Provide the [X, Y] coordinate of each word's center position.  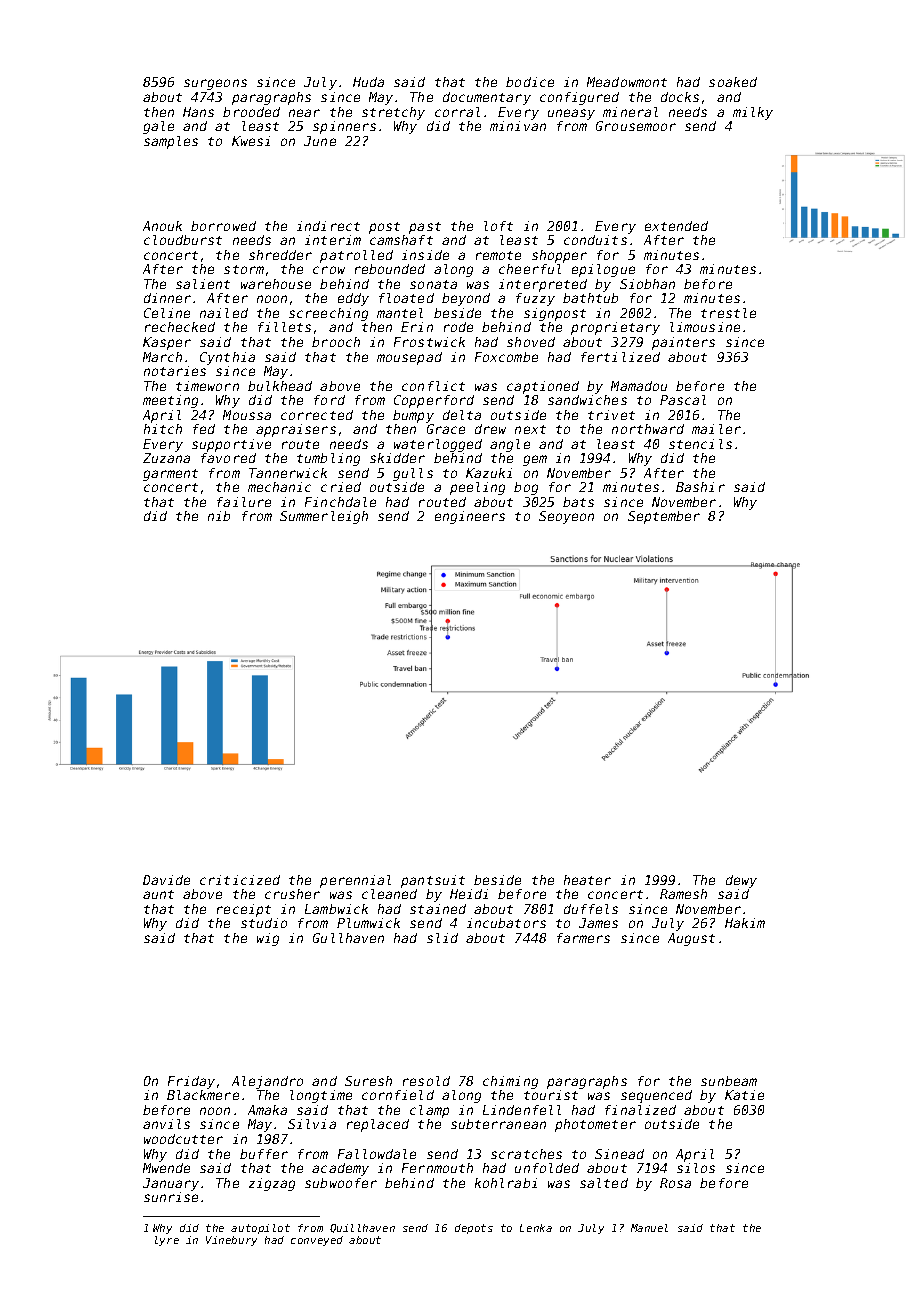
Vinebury [231, 1241]
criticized [240, 880]
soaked [733, 82]
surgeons [215, 84]
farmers [583, 938]
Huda [368, 82]
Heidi [469, 894]
